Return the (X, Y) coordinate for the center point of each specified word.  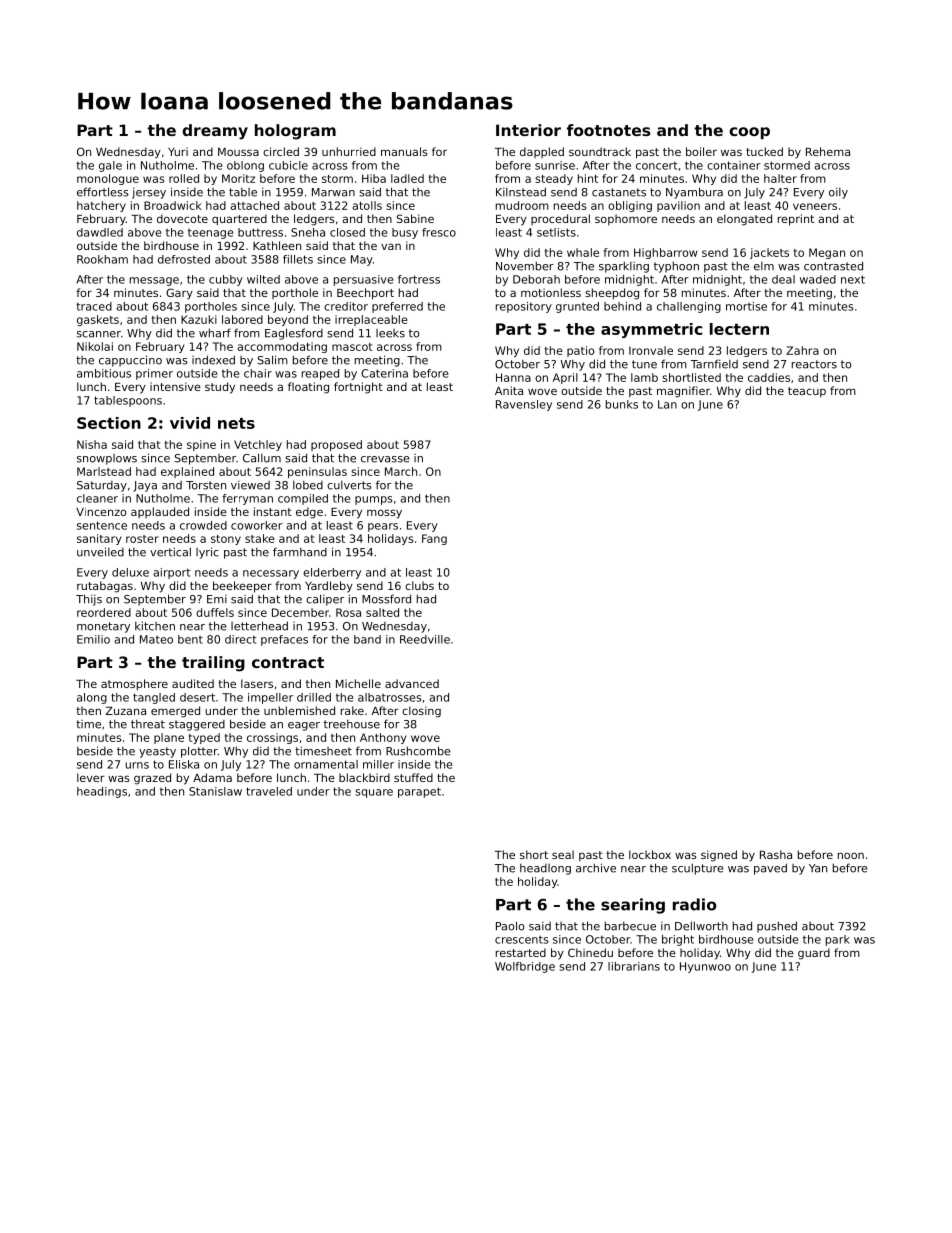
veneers (815, 206)
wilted (263, 279)
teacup (807, 392)
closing (421, 712)
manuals (404, 151)
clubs (419, 585)
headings (102, 792)
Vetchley (258, 445)
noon (851, 855)
